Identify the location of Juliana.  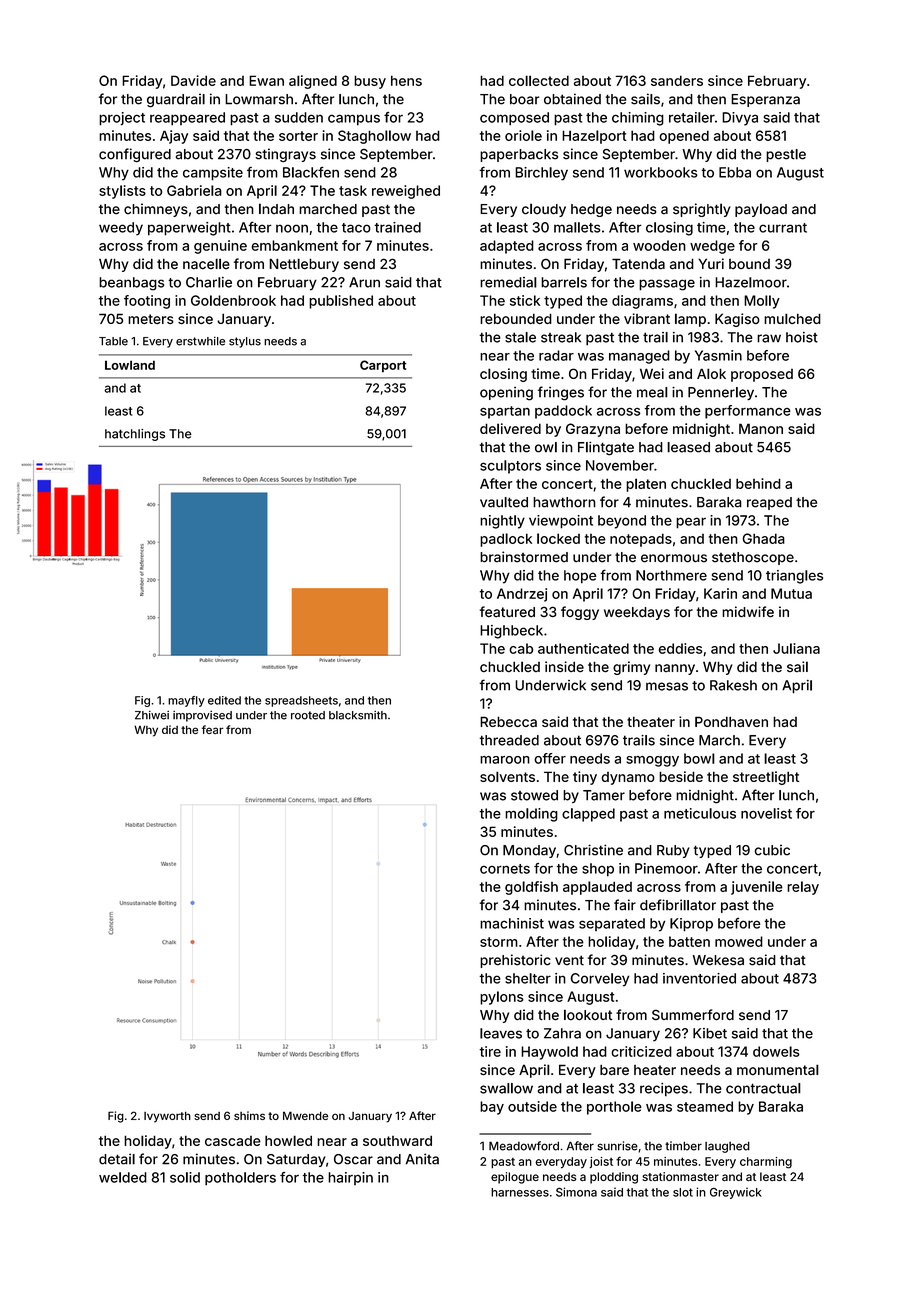
(796, 648).
